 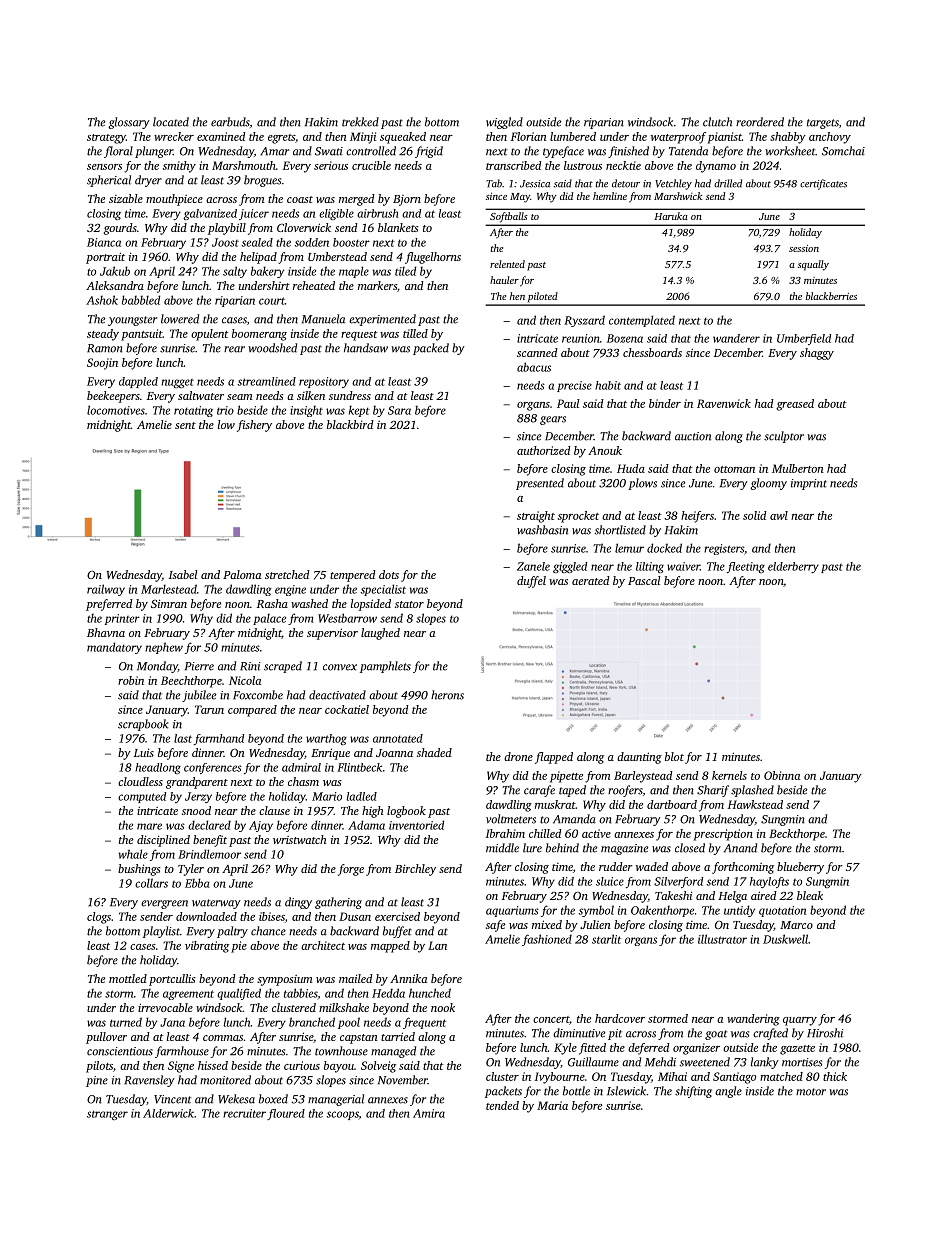 I want to click on reordered, so click(x=760, y=122).
